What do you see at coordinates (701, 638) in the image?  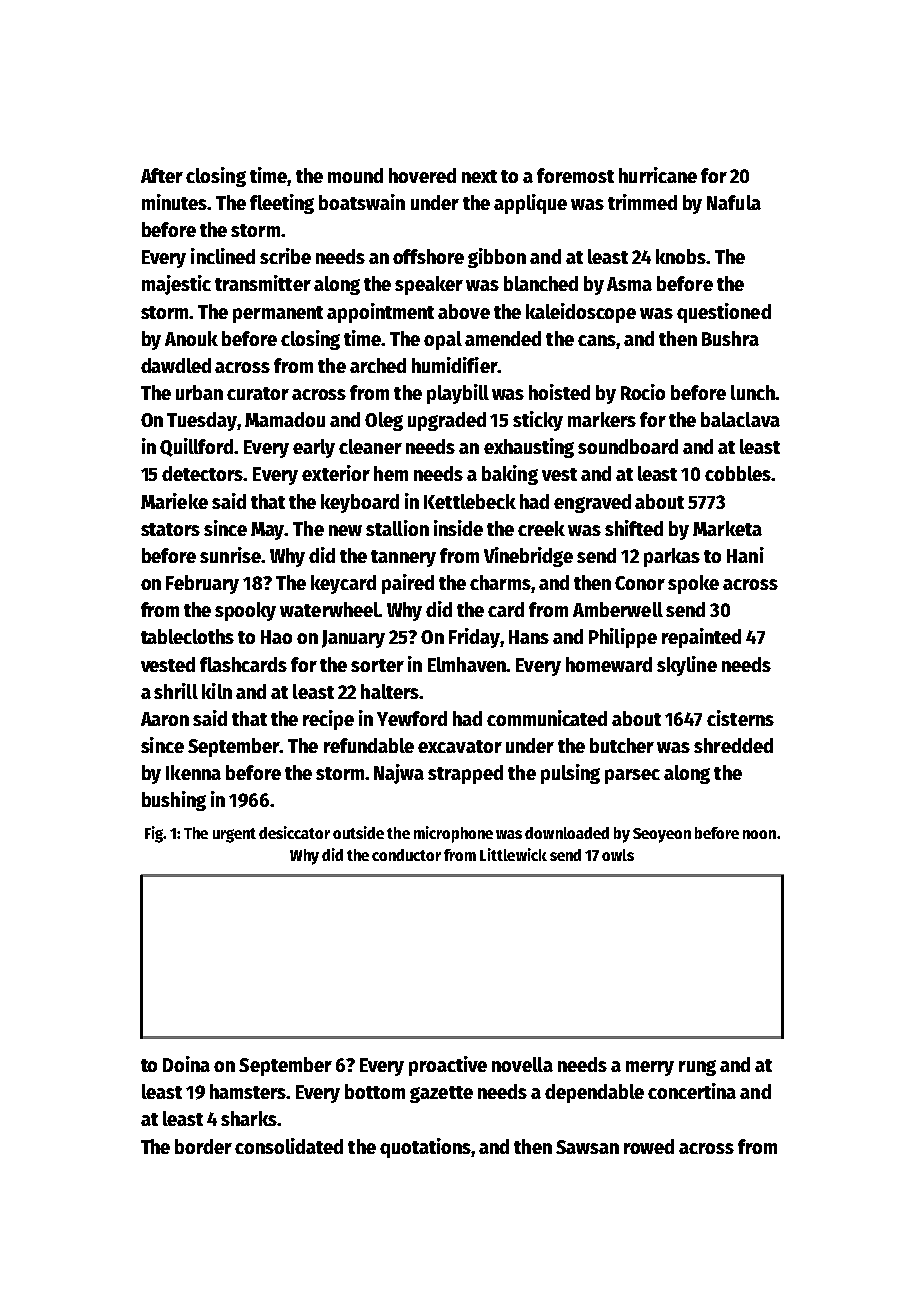 I see `repainted` at bounding box center [701, 638].
